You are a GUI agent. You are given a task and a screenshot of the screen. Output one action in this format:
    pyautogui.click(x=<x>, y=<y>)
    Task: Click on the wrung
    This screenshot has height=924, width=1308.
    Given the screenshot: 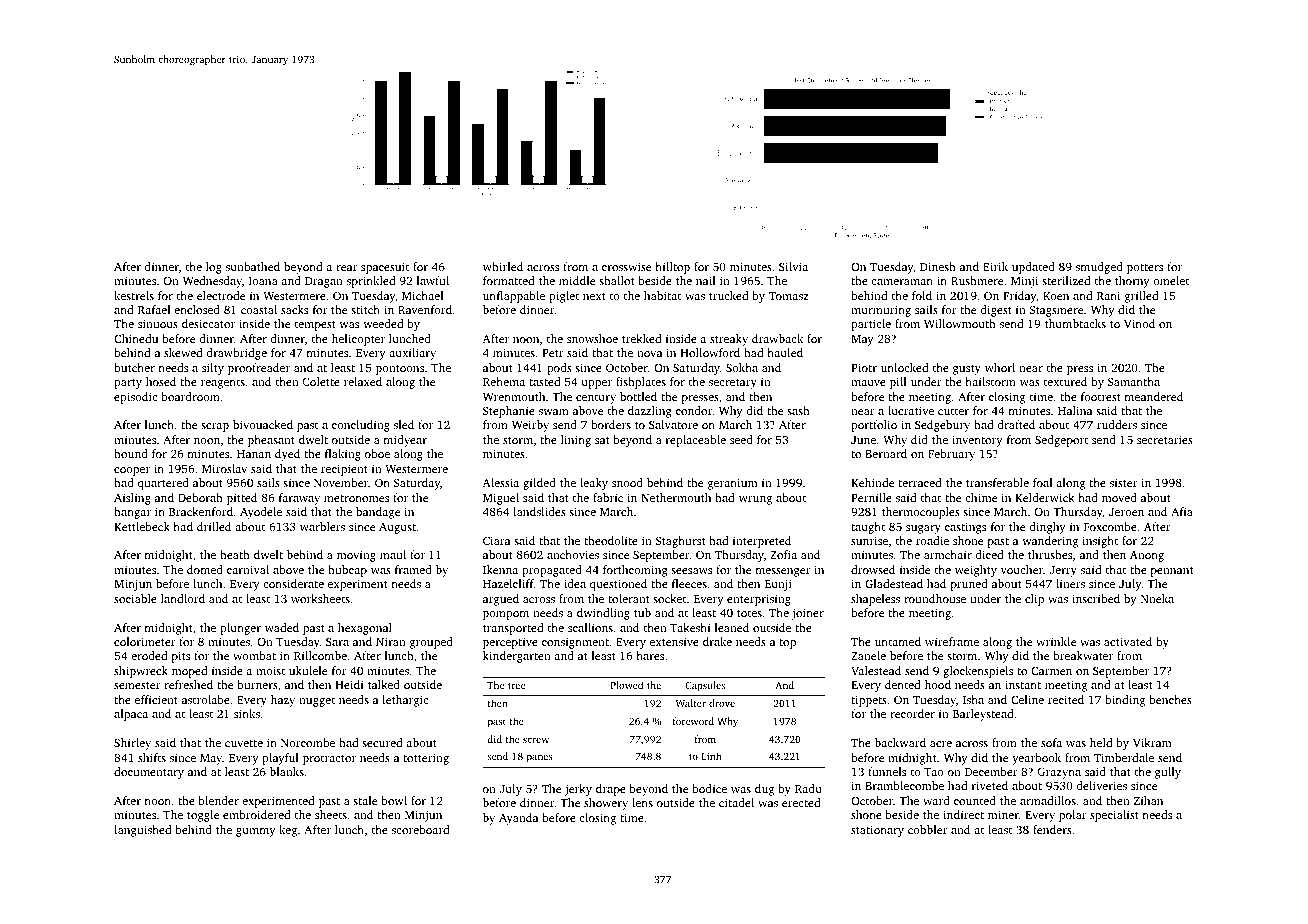 What is the action you would take?
    pyautogui.click(x=755, y=500)
